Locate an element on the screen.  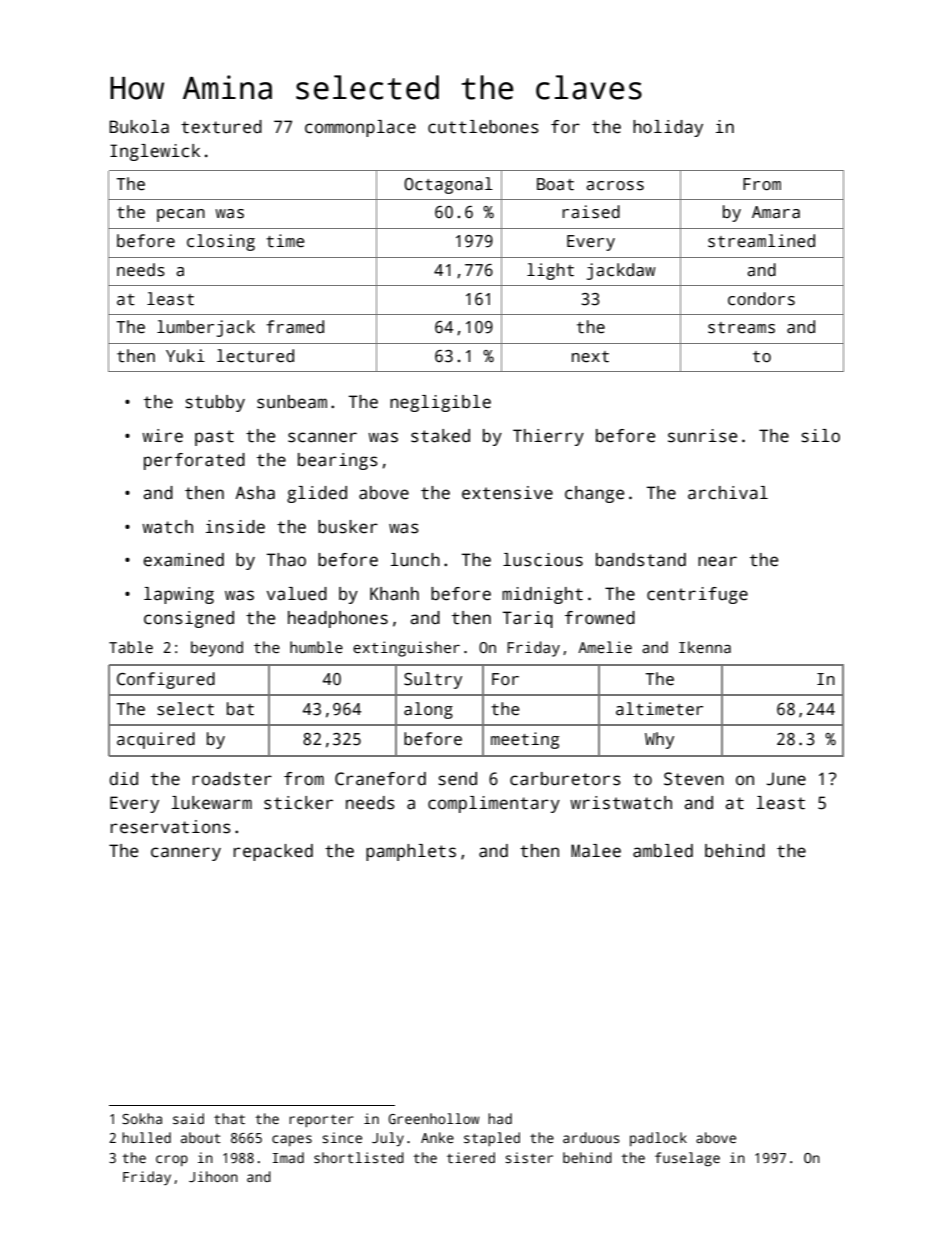
commonplace is located at coordinates (360, 128).
